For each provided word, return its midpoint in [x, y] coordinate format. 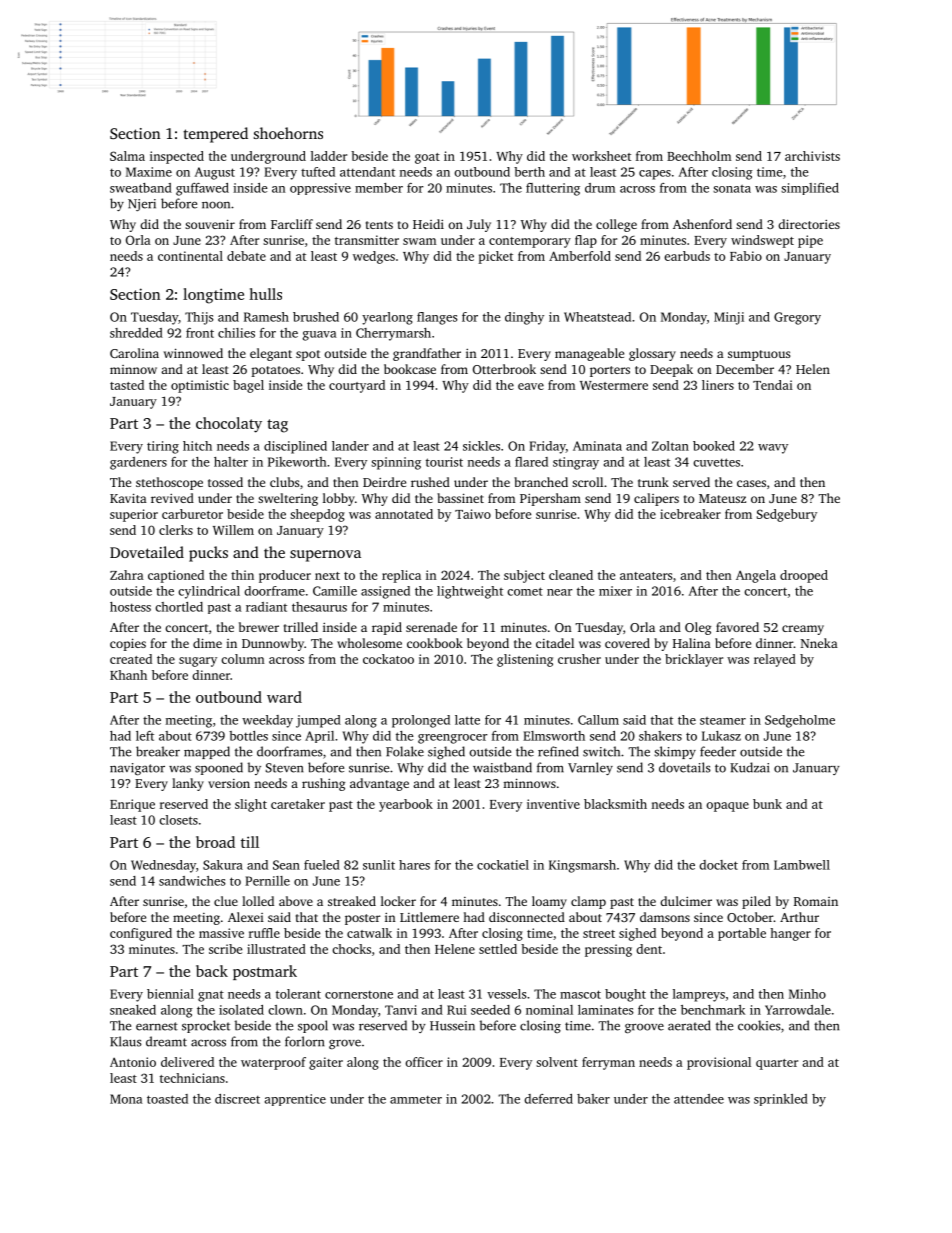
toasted [167, 1099]
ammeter [416, 1100]
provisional [719, 1063]
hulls [265, 294]
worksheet [601, 156]
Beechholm [699, 156]
